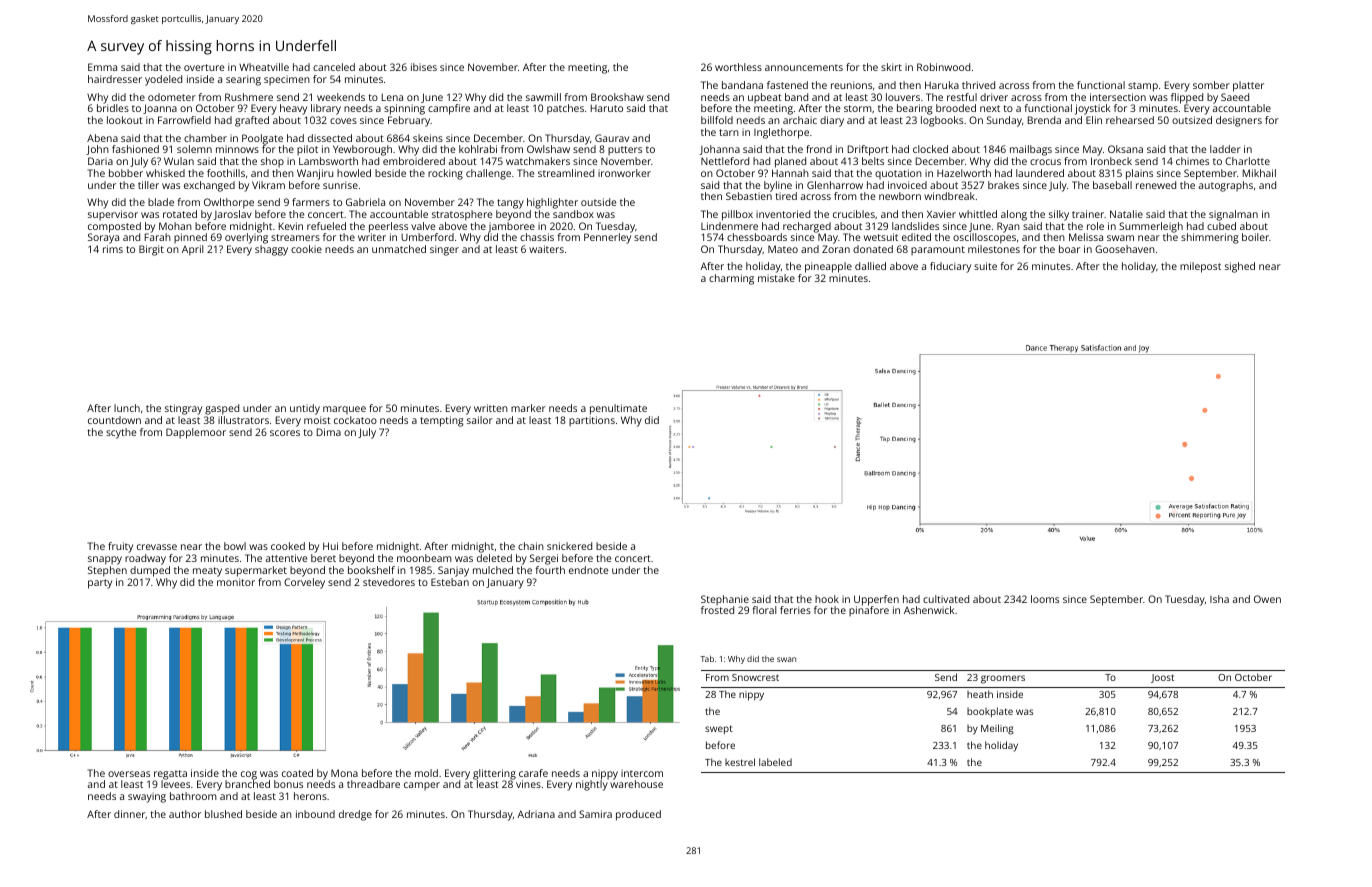 The width and height of the document is (1372, 887). I want to click on charming, so click(731, 279).
